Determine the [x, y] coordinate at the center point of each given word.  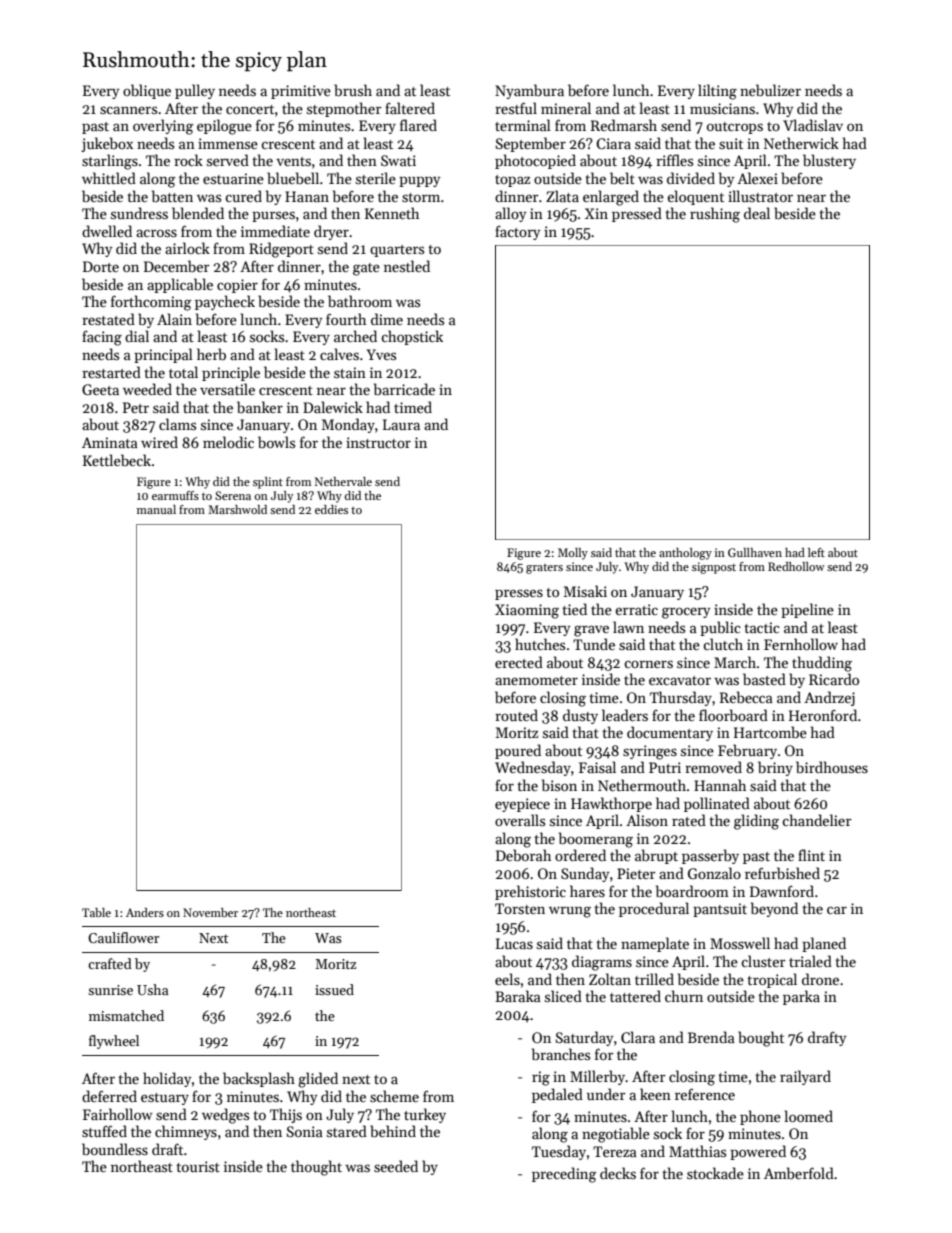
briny [775, 768]
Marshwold [237, 509]
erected [519, 662]
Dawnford [782, 891]
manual [156, 509]
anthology [685, 554]
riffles [674, 160]
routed [516, 715]
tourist [198, 1166]
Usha [152, 989]
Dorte [101, 266]
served [228, 160]
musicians [722, 108]
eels [507, 979]
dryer [331, 232]
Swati [398, 160]
